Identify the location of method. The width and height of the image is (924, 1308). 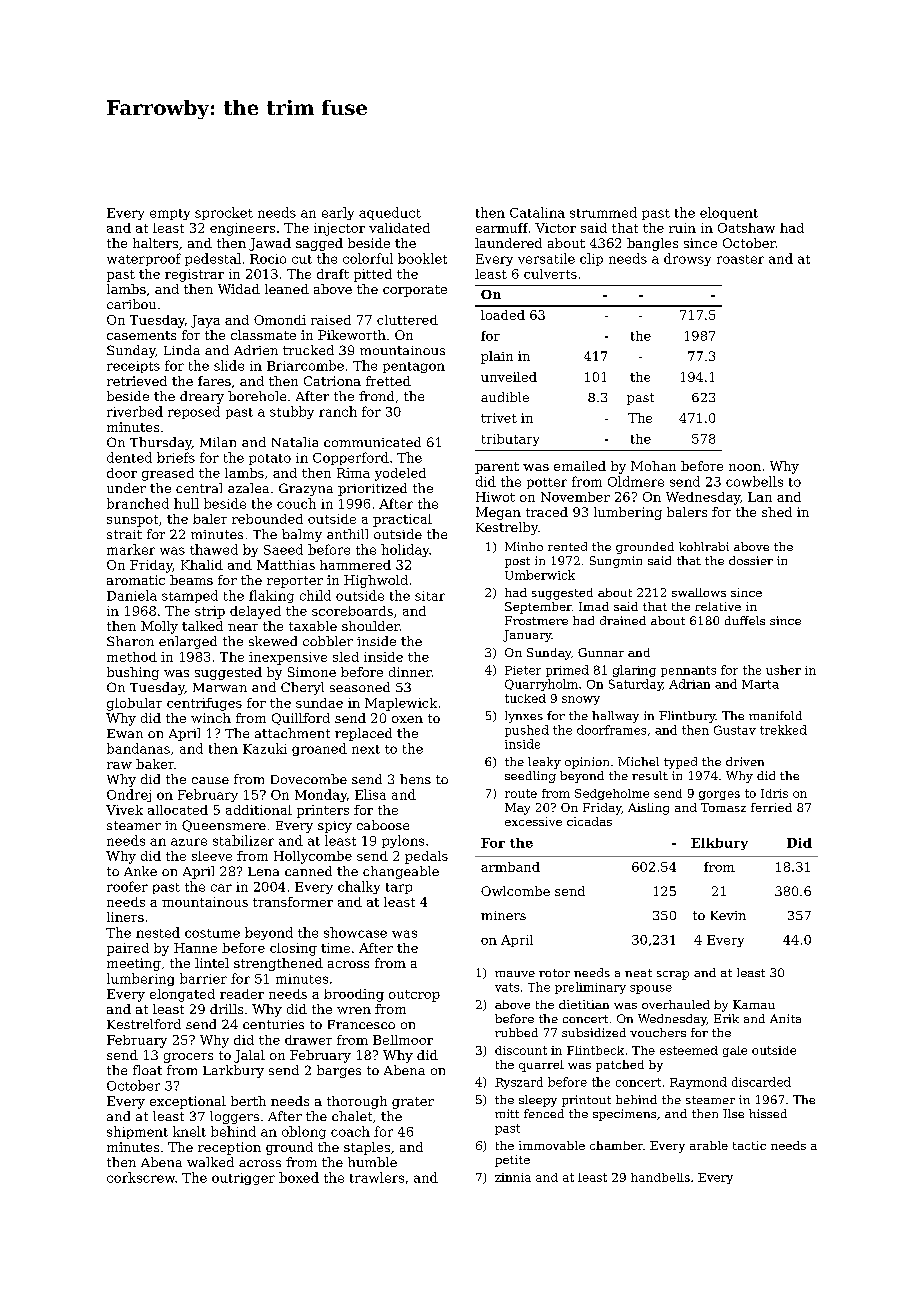
(132, 657).
